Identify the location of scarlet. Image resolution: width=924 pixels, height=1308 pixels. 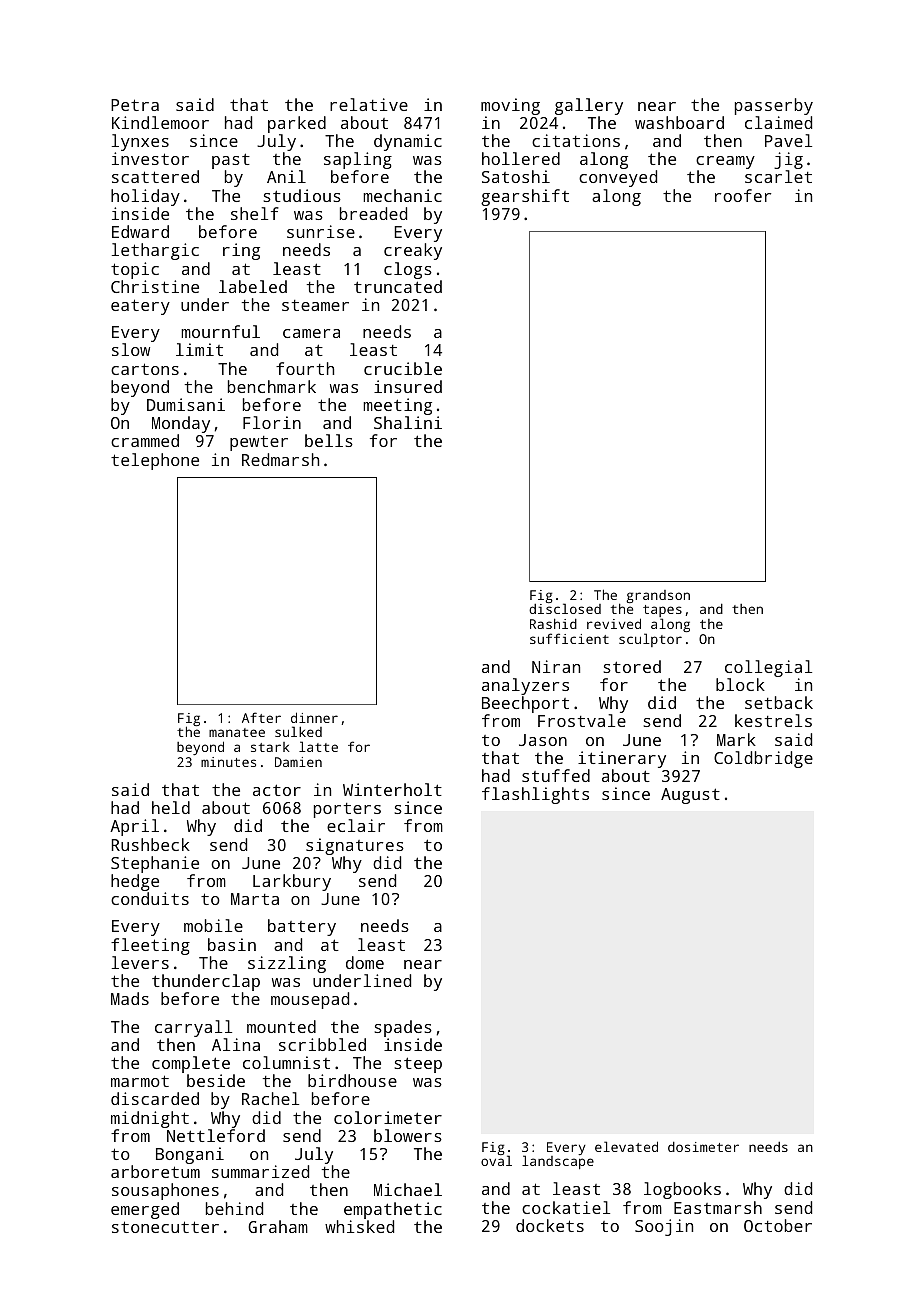
(778, 177).
